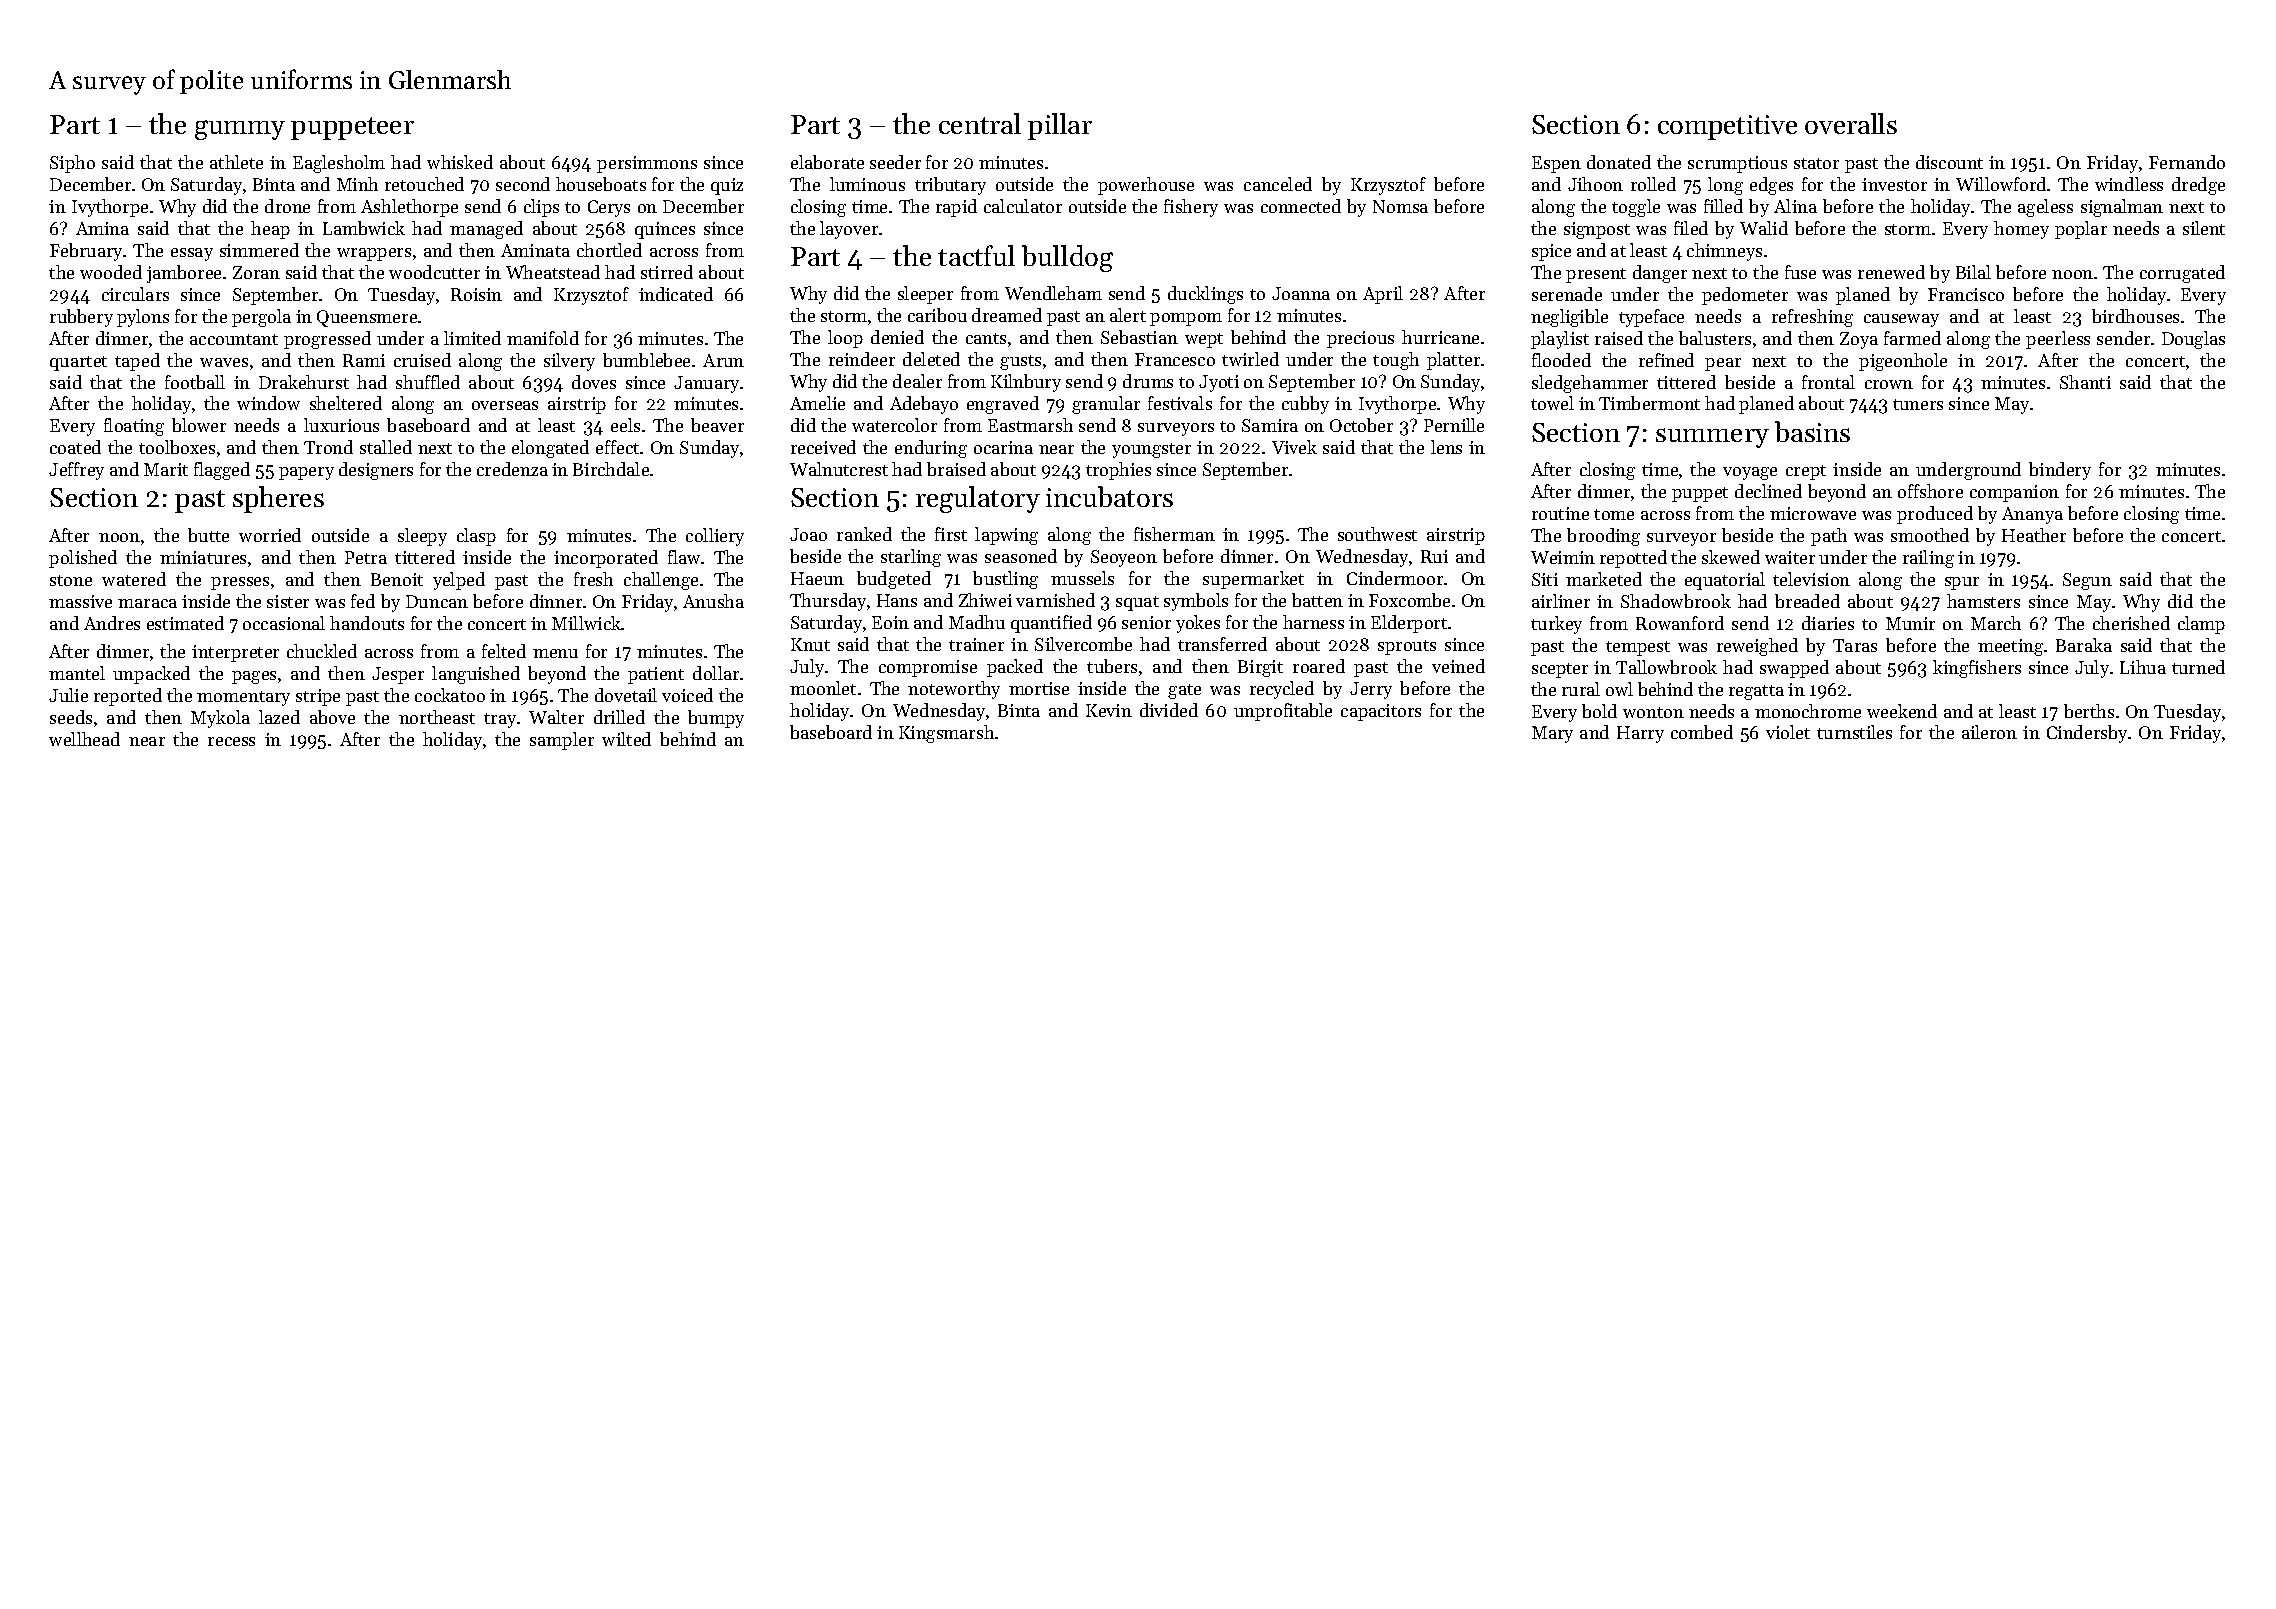 The width and height of the screenshot is (2276, 1609). Describe the element at coordinates (84, 739) in the screenshot. I see `wellhead` at that location.
